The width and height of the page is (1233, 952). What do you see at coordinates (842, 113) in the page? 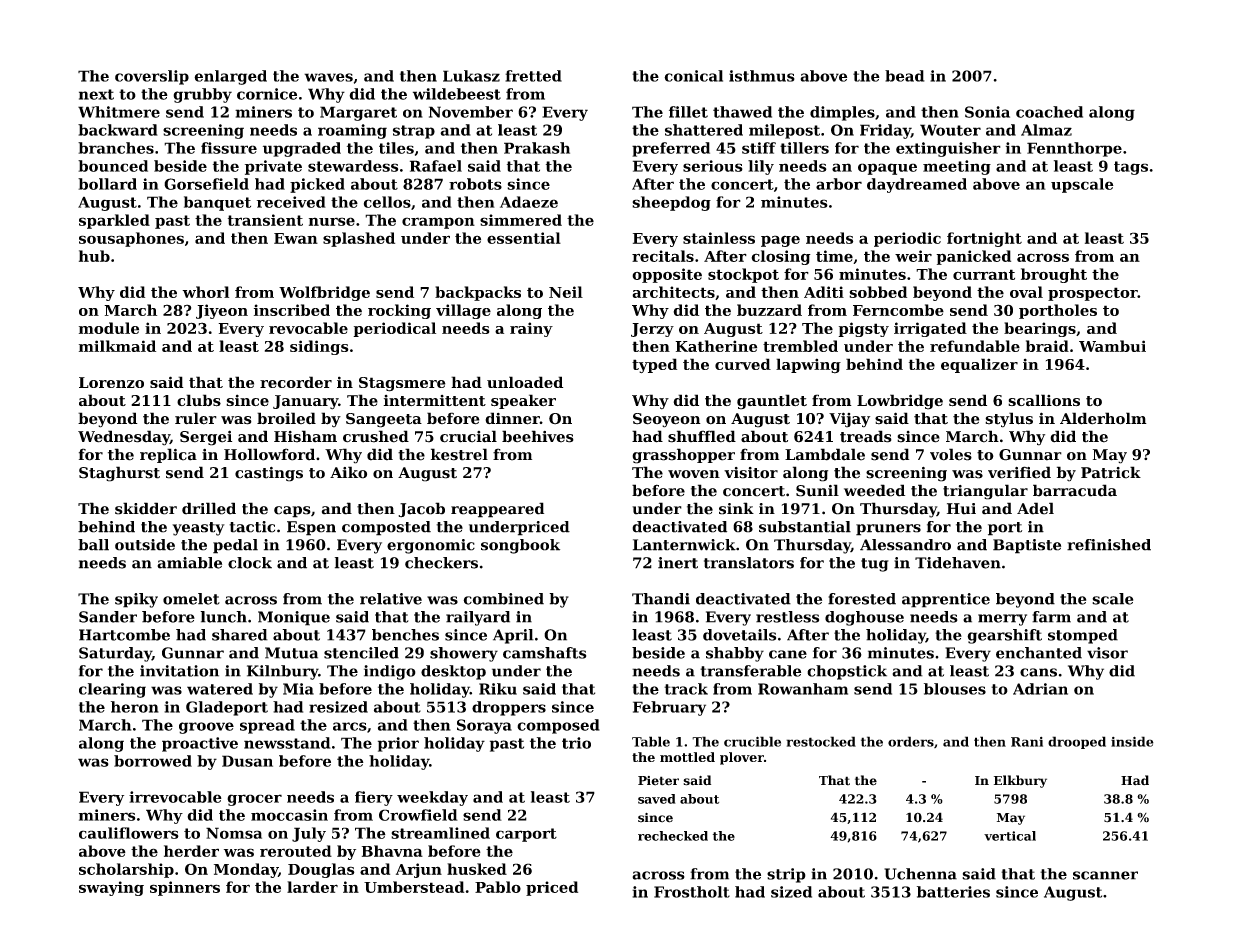
I see `dimples` at bounding box center [842, 113].
